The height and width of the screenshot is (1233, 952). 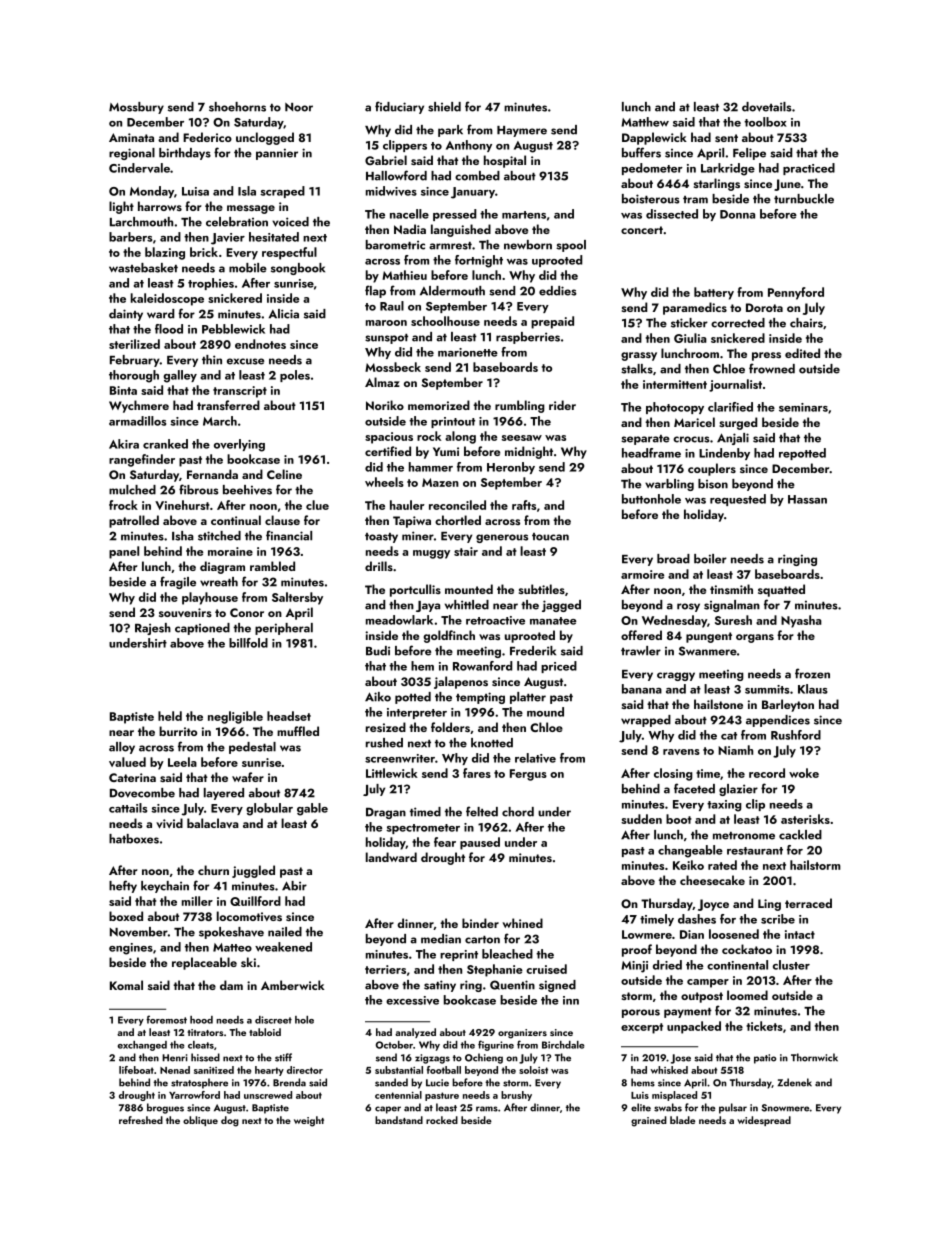 What do you see at coordinates (767, 107) in the screenshot?
I see `dovetails` at bounding box center [767, 107].
